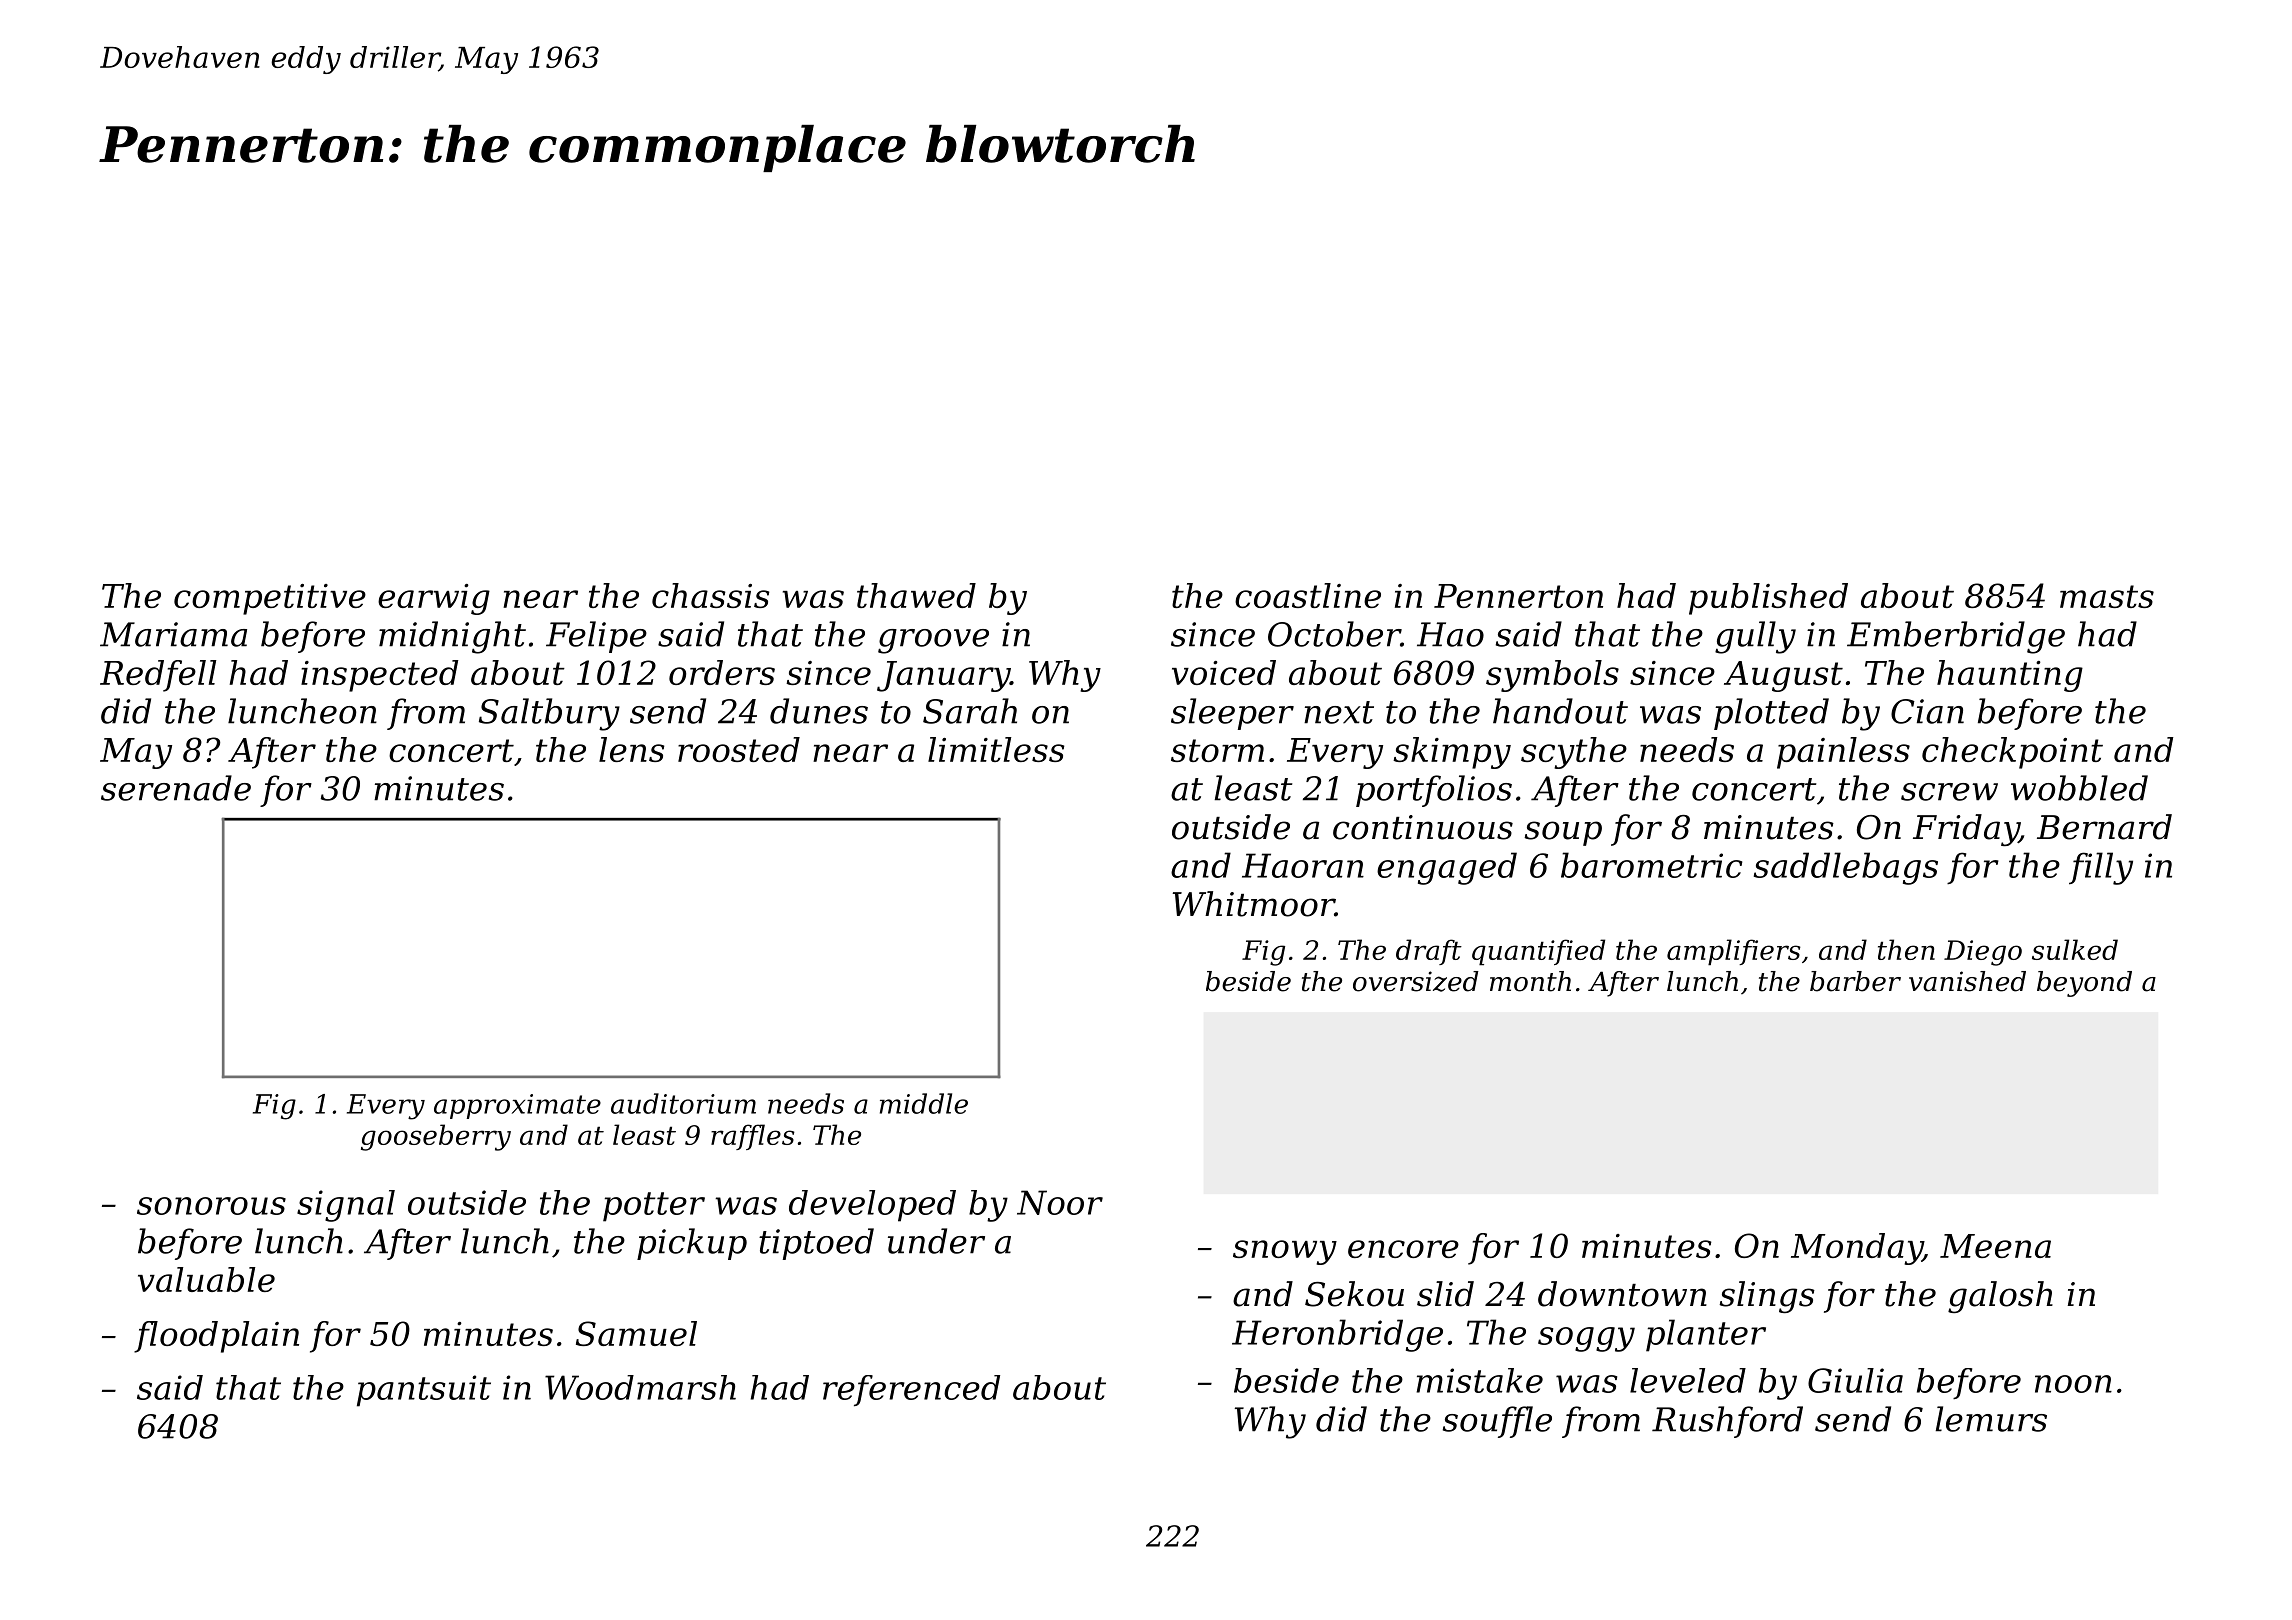 Image resolution: width=2292 pixels, height=1620 pixels. What do you see at coordinates (1308, 595) in the image?
I see `coastline` at bounding box center [1308, 595].
